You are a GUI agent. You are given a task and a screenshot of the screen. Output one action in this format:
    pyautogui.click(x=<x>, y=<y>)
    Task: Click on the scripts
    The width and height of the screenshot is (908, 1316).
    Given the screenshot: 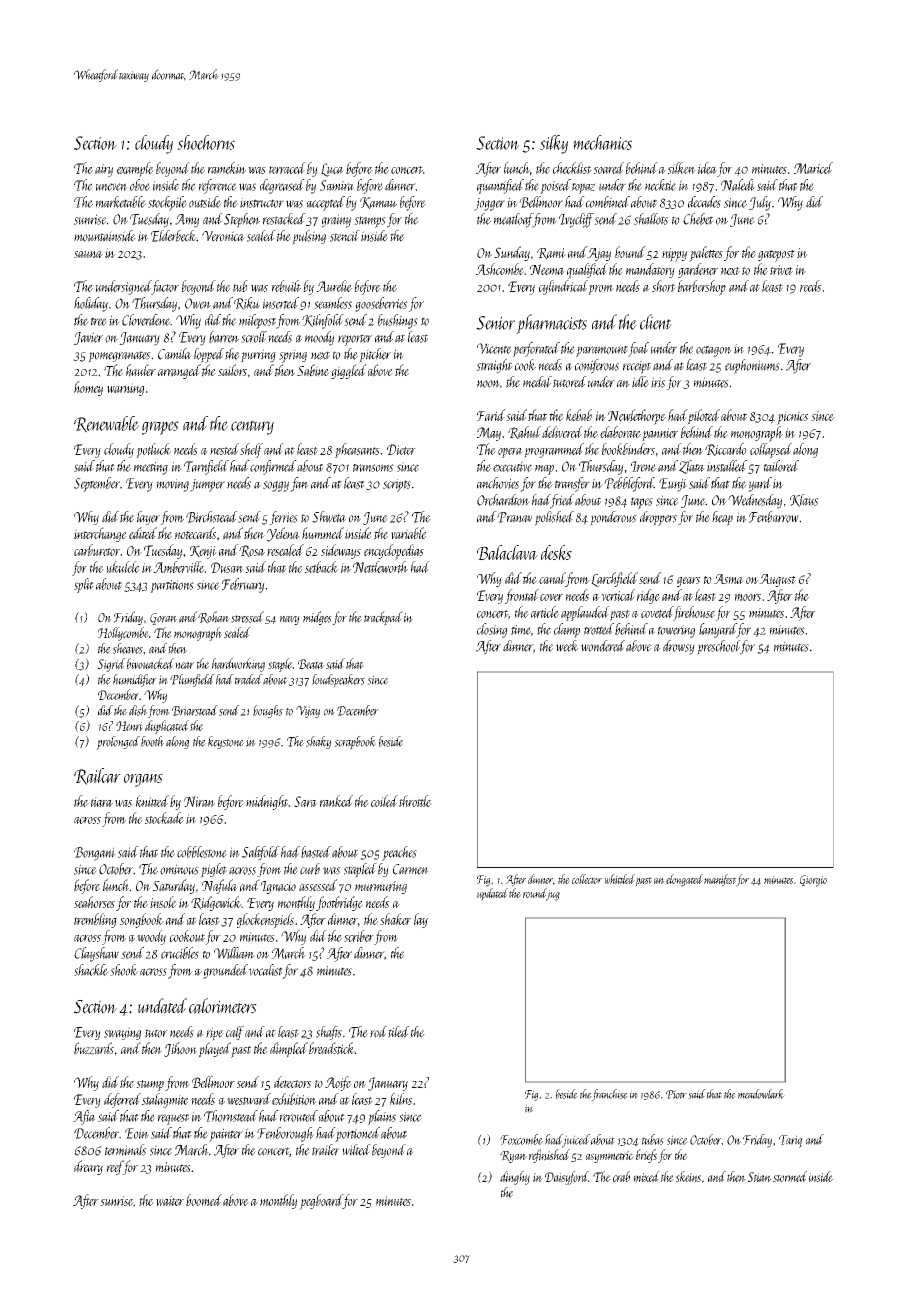 What is the action you would take?
    pyautogui.click(x=397, y=485)
